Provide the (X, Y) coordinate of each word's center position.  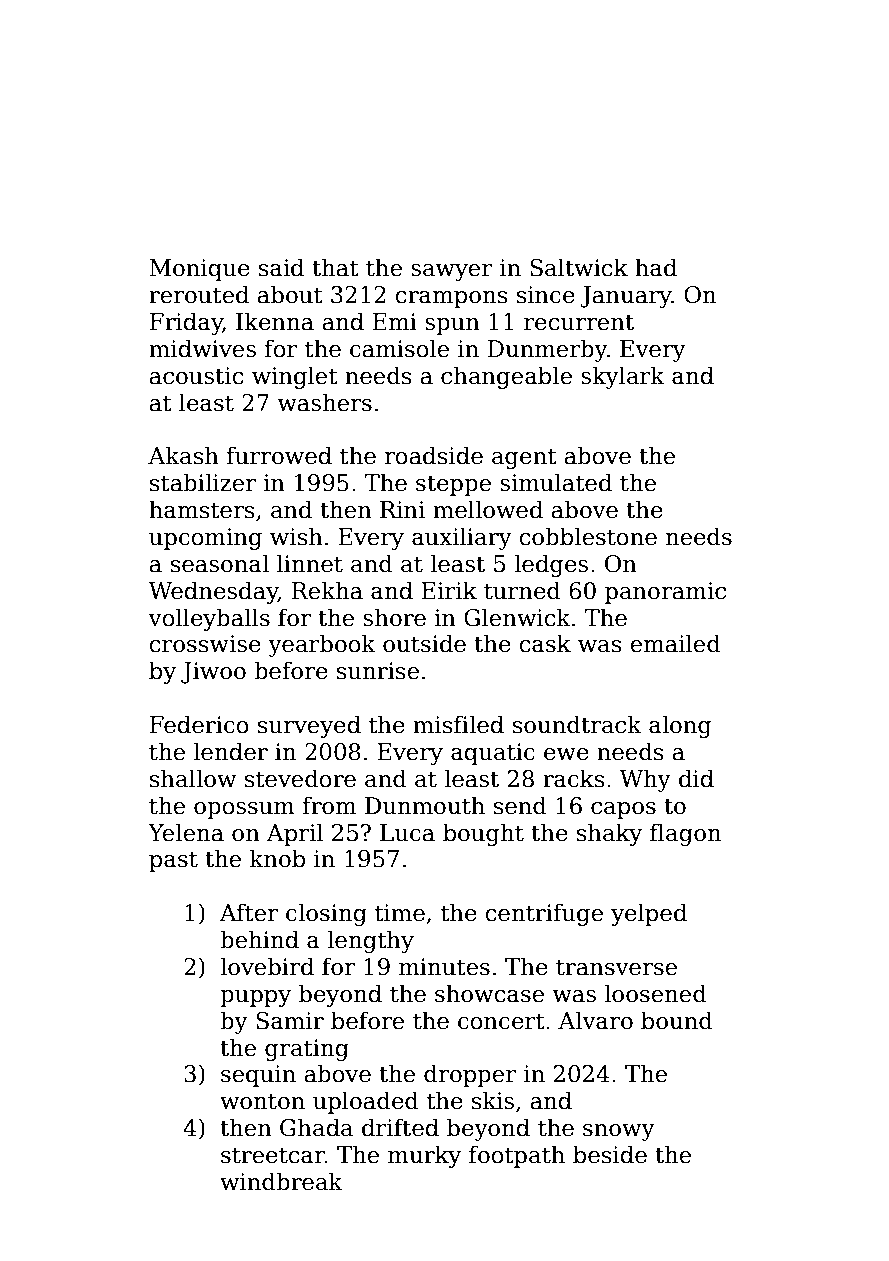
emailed (675, 643)
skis (493, 1100)
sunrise (378, 671)
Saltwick (579, 267)
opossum (244, 810)
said (281, 267)
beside (610, 1154)
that (335, 267)
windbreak (281, 1181)
